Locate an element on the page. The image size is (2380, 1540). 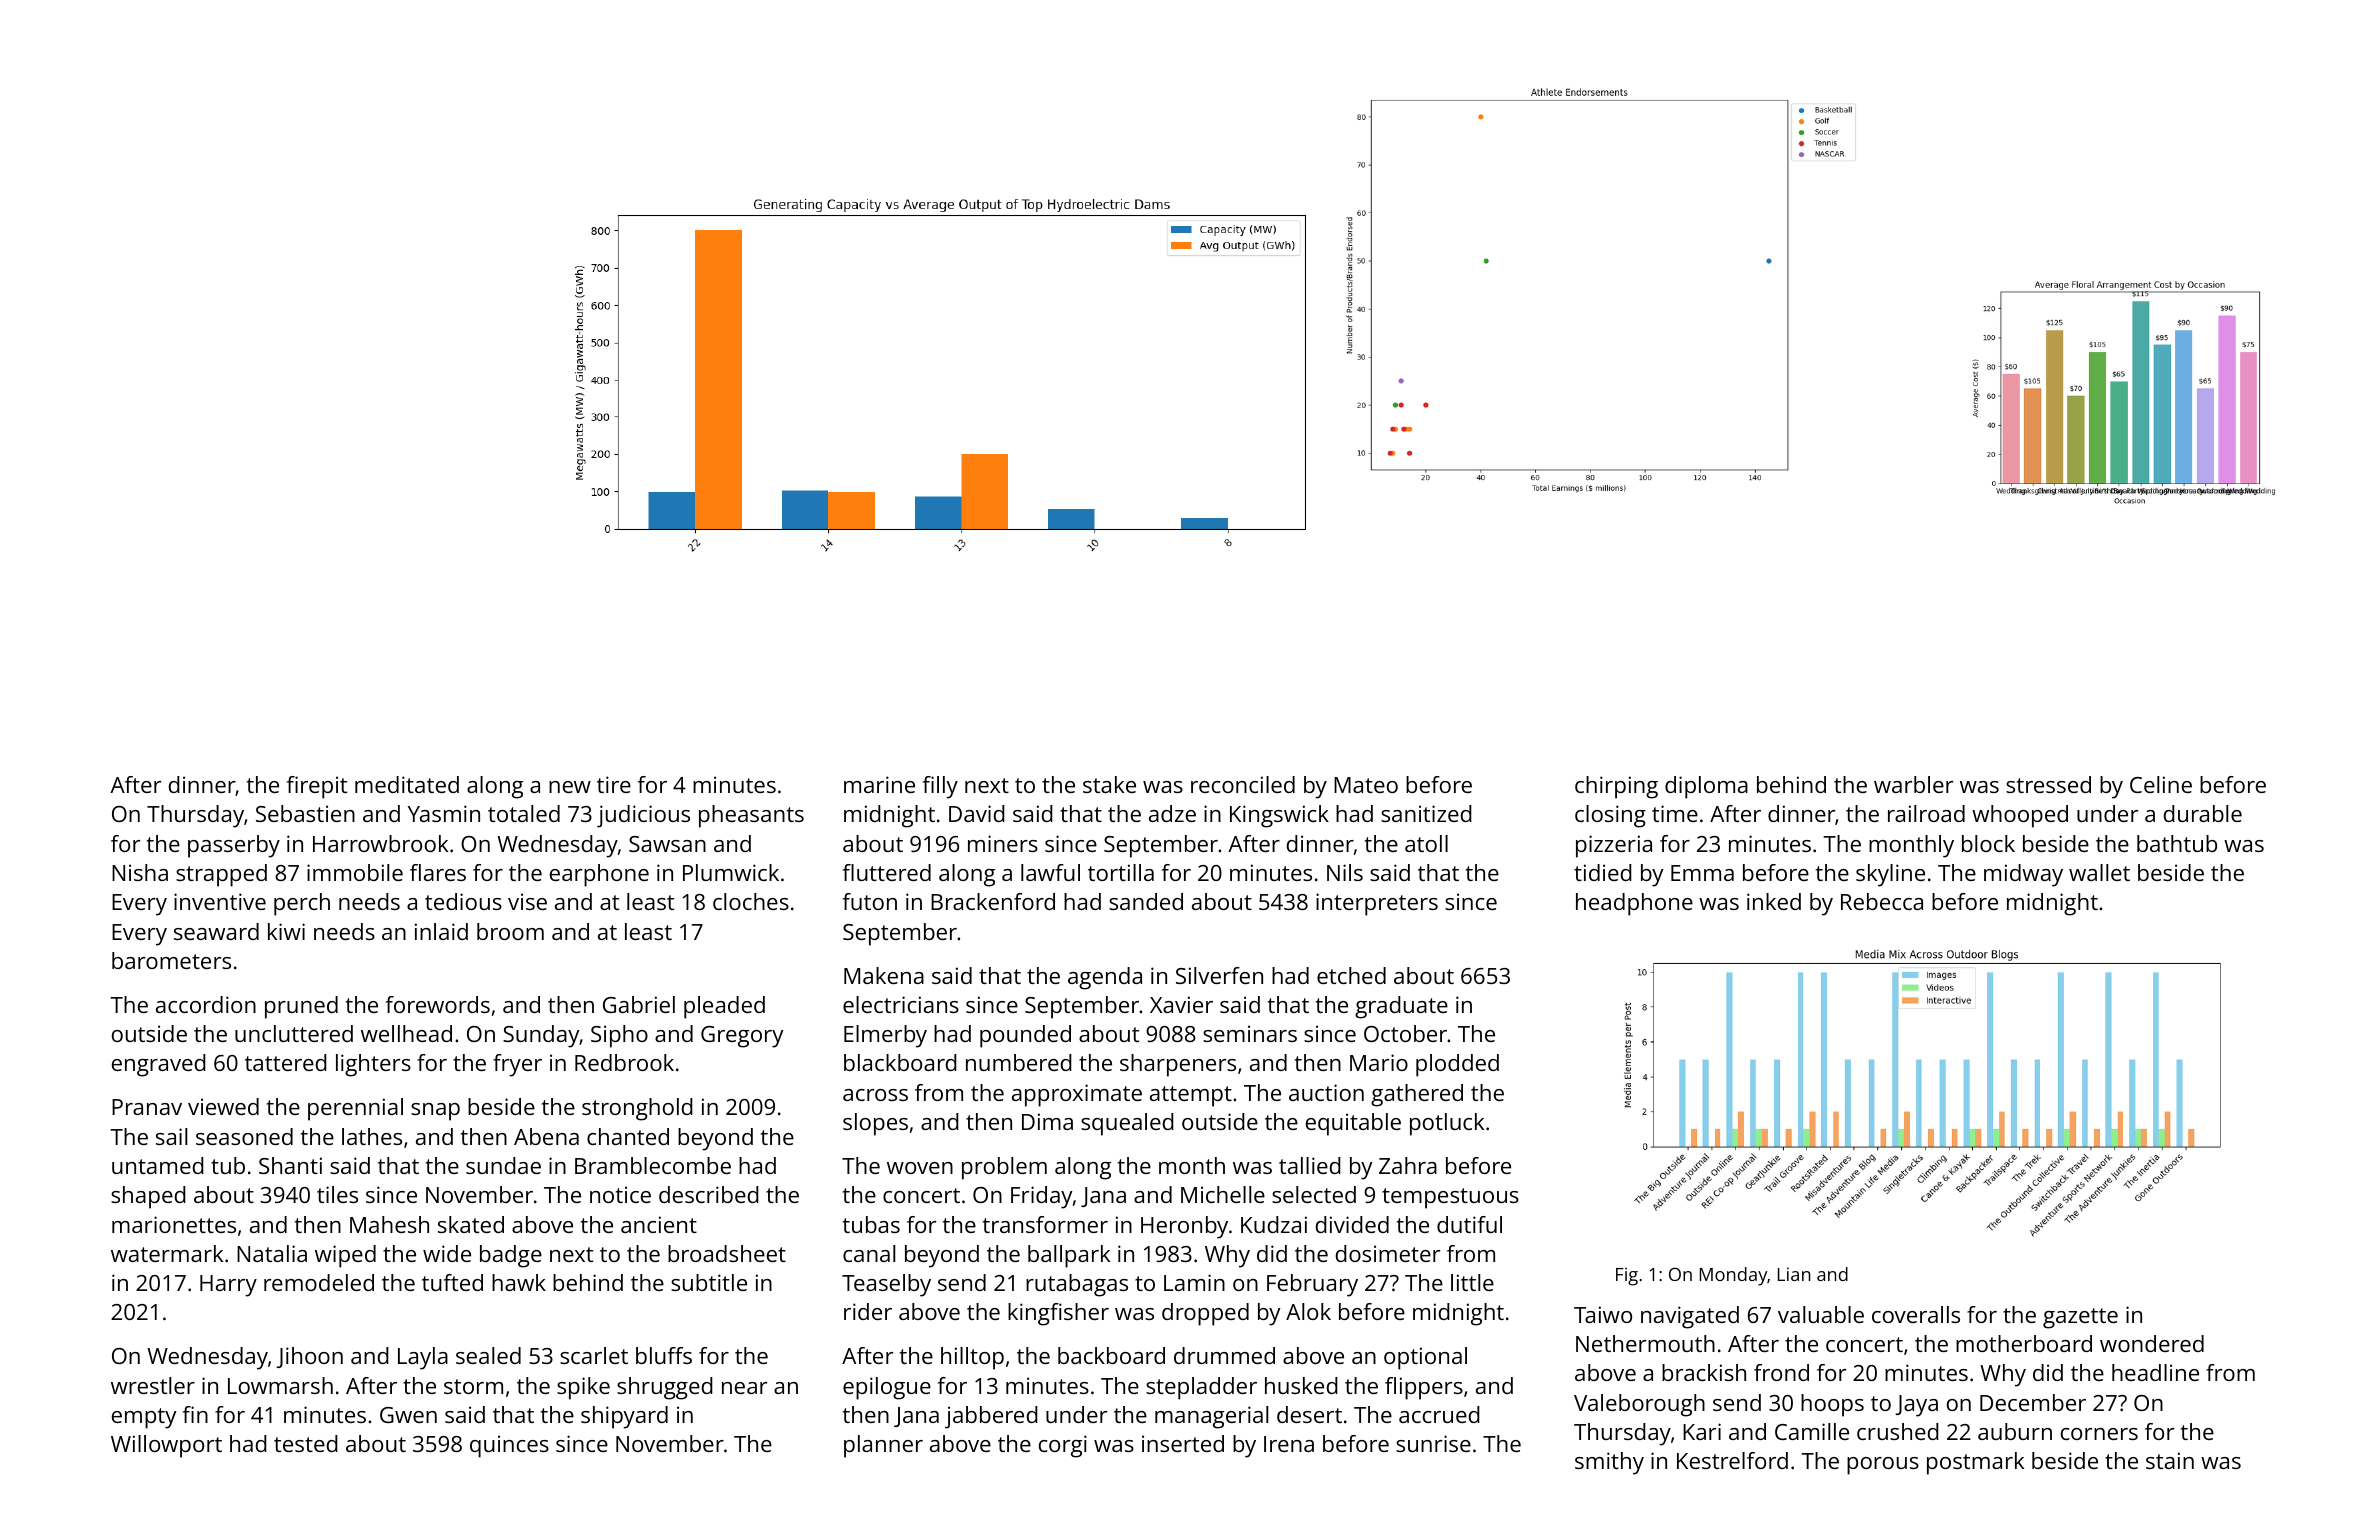
Mateo is located at coordinates (1366, 785).
